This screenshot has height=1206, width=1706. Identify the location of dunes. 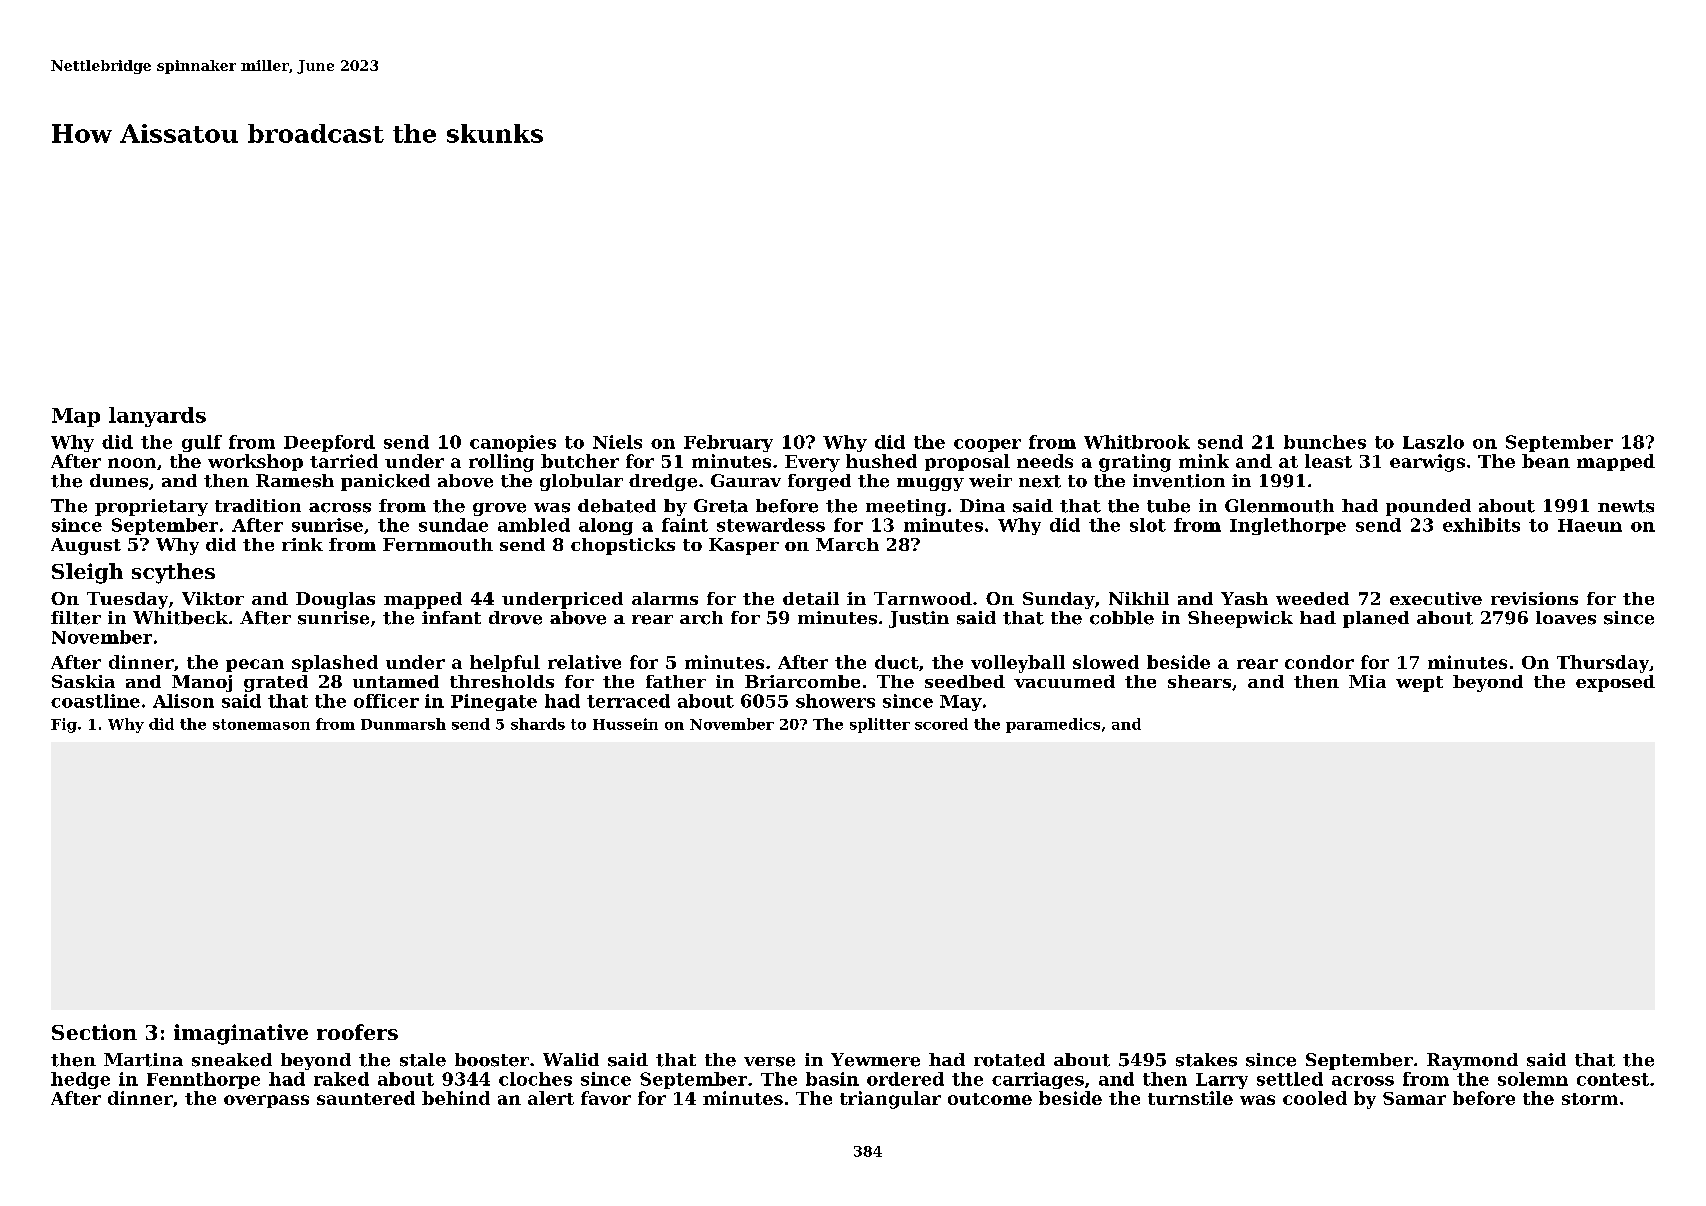
(119, 481).
